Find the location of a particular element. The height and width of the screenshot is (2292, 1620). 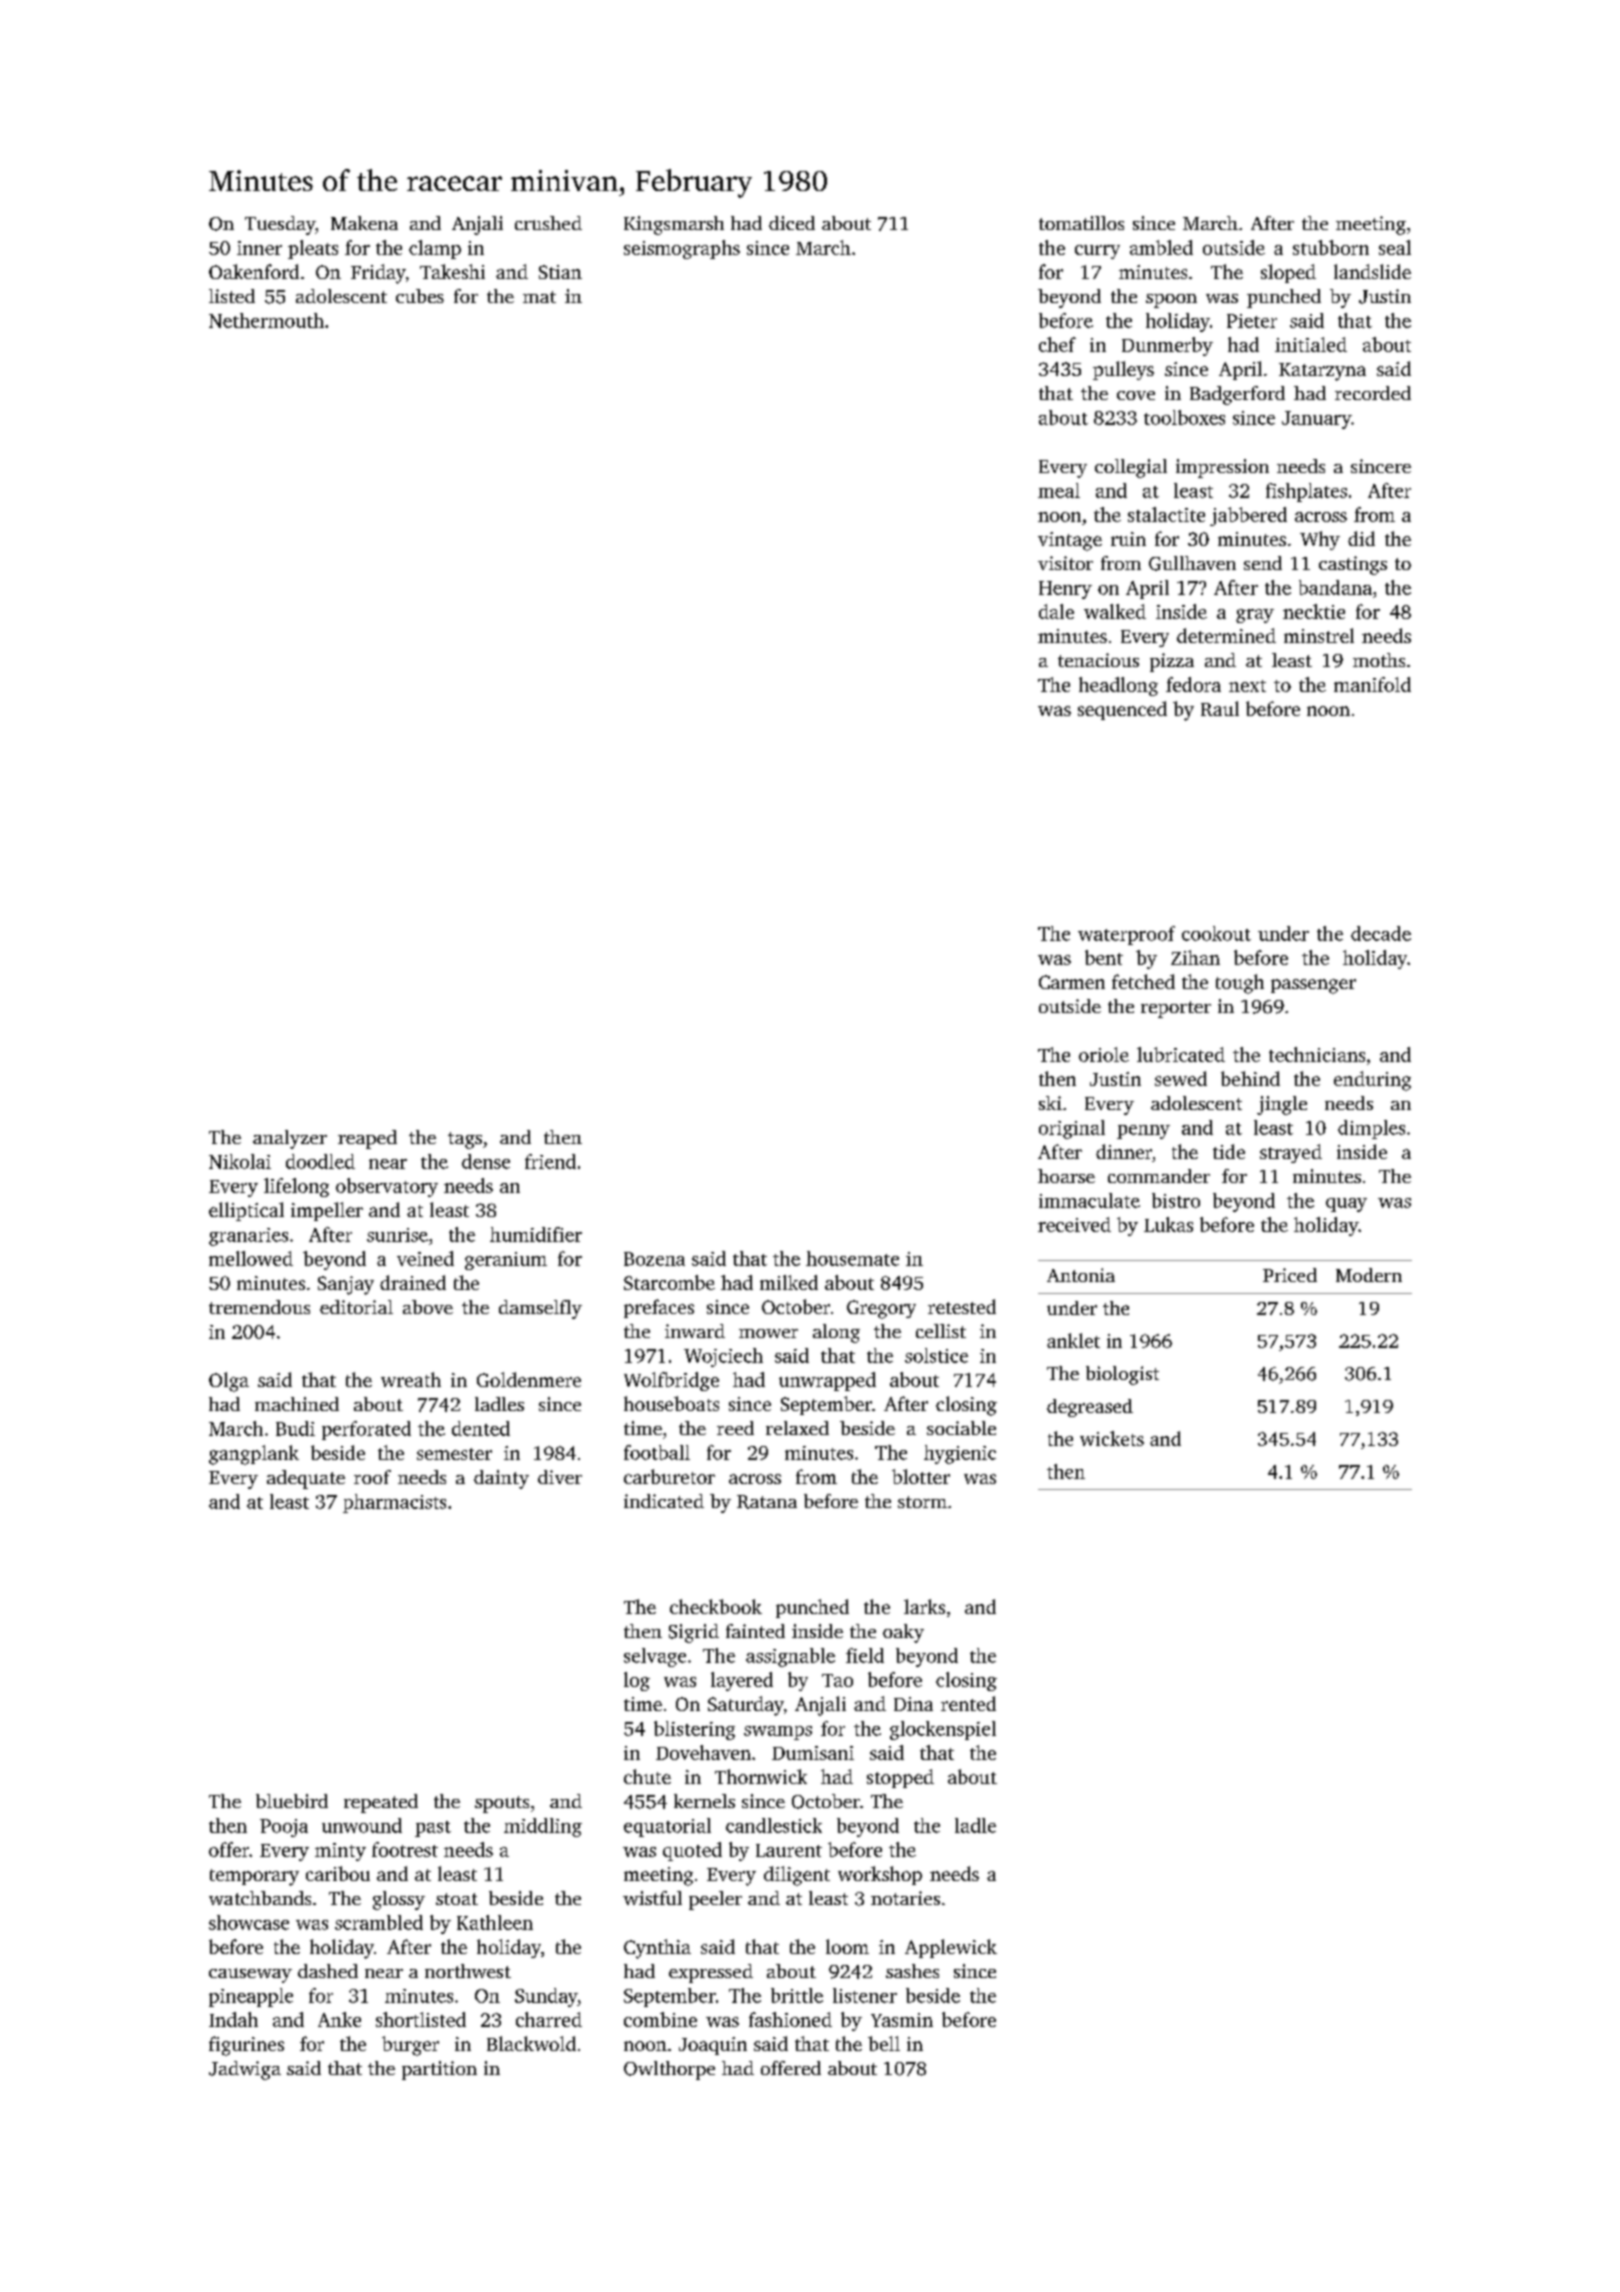

causeway is located at coordinates (250, 1975).
